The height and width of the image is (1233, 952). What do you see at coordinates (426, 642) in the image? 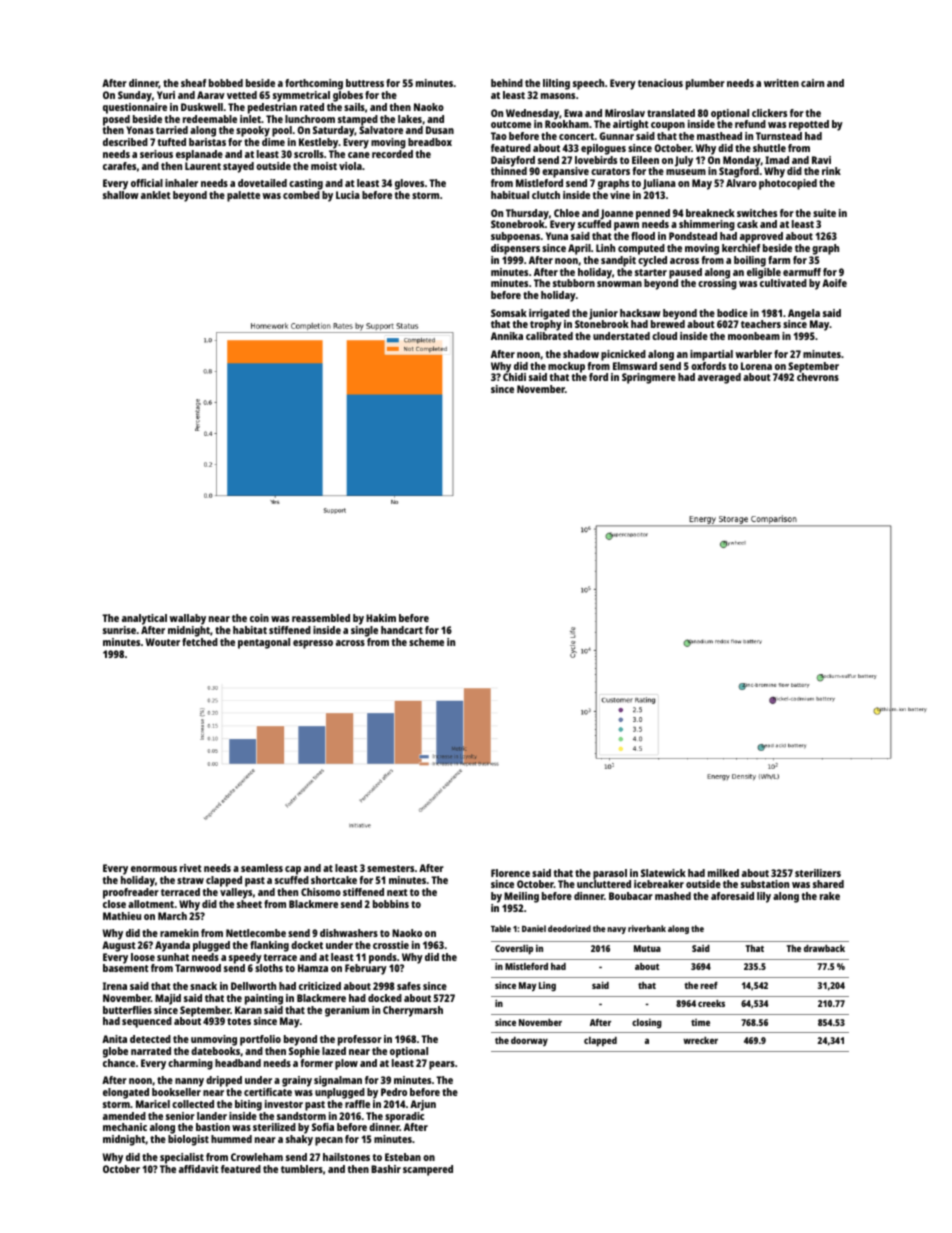
I see `scheme` at bounding box center [426, 642].
